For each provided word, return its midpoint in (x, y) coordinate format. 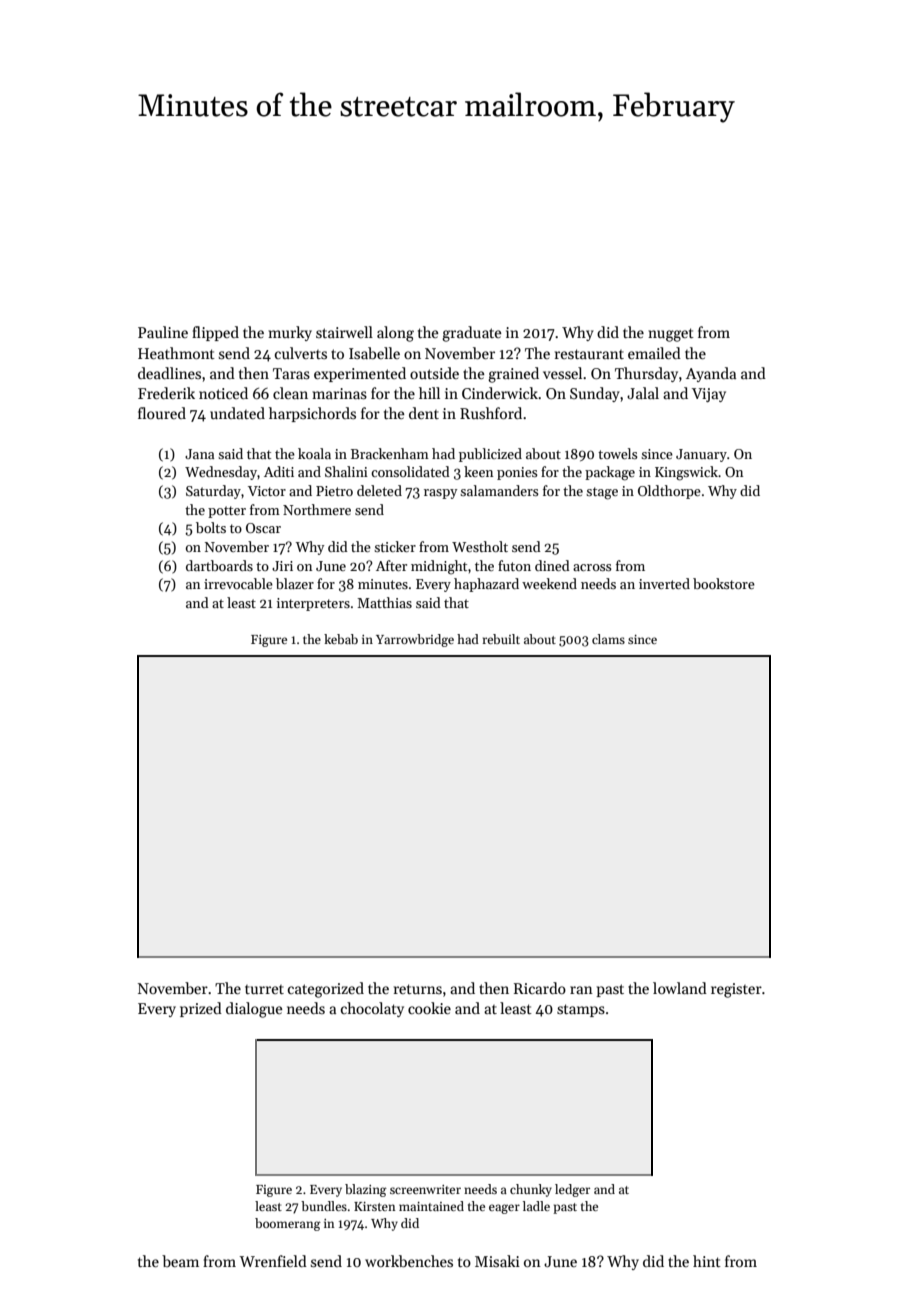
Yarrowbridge (415, 640)
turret (264, 989)
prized (201, 1009)
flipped (215, 333)
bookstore (724, 583)
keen (478, 471)
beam (180, 1261)
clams (608, 639)
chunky (531, 1190)
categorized (326, 990)
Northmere (317, 509)
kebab (341, 639)
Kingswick (686, 473)
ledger (572, 1190)
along (395, 334)
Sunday (595, 394)
